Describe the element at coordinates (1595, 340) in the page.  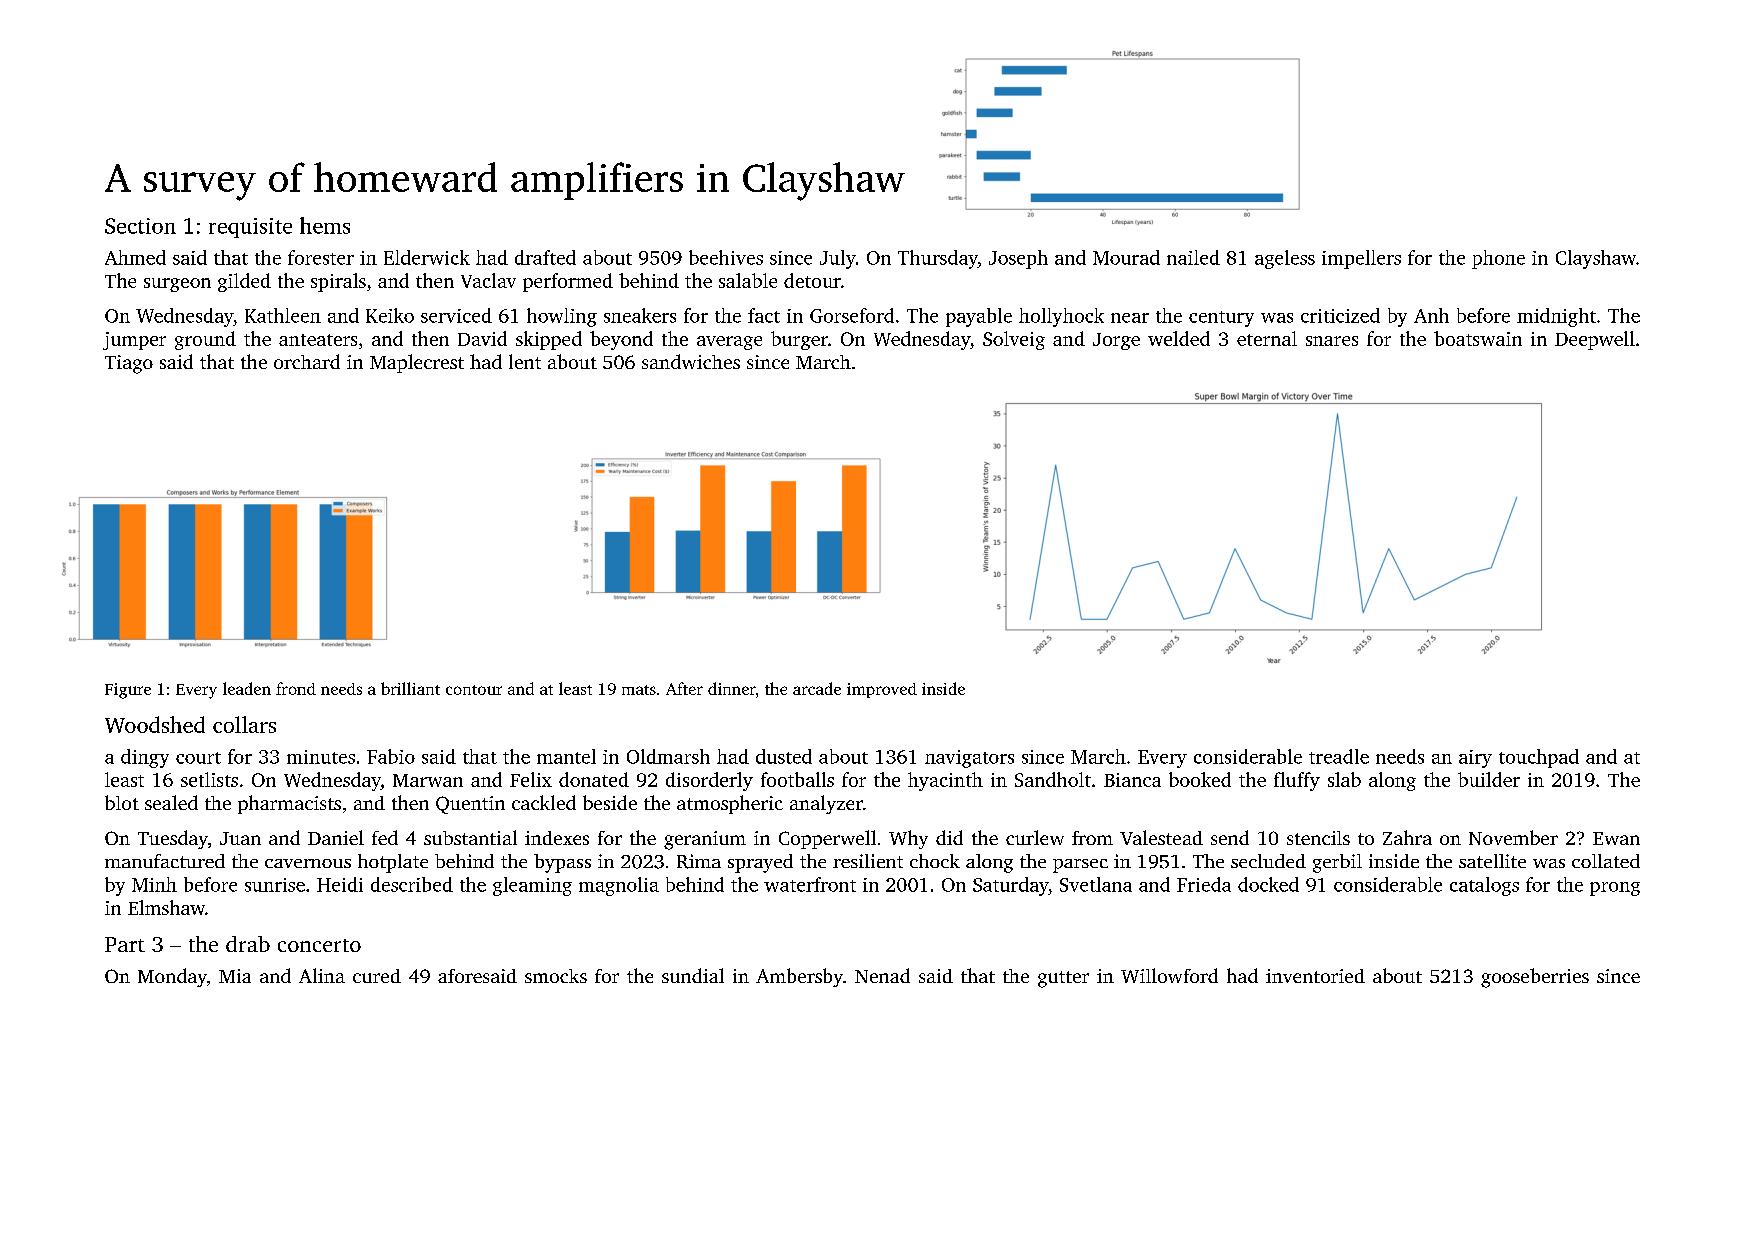
I see `Deepwell` at that location.
